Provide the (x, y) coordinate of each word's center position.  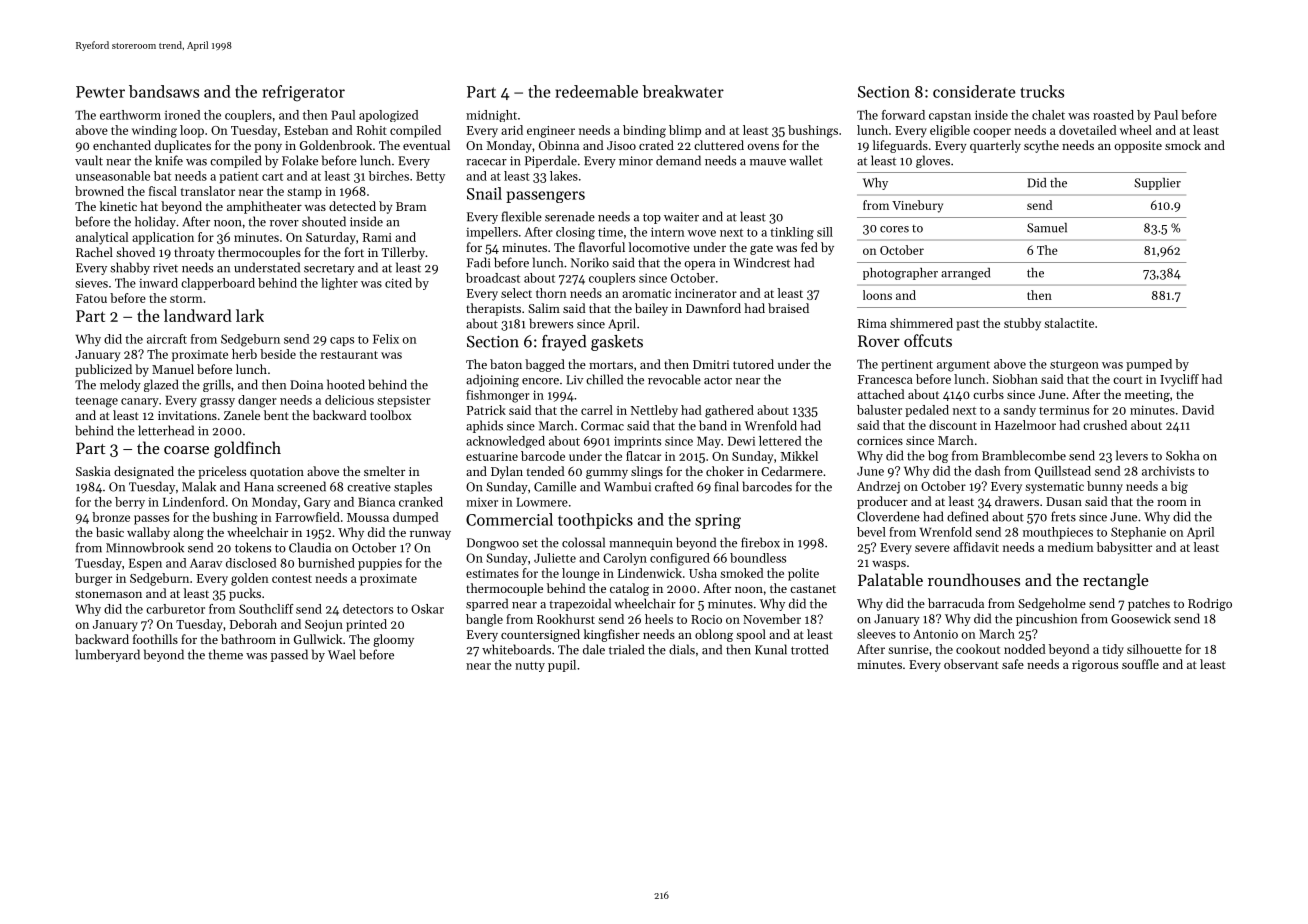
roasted (1113, 115)
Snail (484, 193)
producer (882, 502)
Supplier (1157, 184)
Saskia (93, 471)
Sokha (1182, 455)
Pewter (100, 92)
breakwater (683, 91)
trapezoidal (580, 604)
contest (292, 579)
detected (352, 206)
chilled (604, 379)
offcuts (928, 340)
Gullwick (318, 639)
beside (278, 354)
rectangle (1116, 581)
